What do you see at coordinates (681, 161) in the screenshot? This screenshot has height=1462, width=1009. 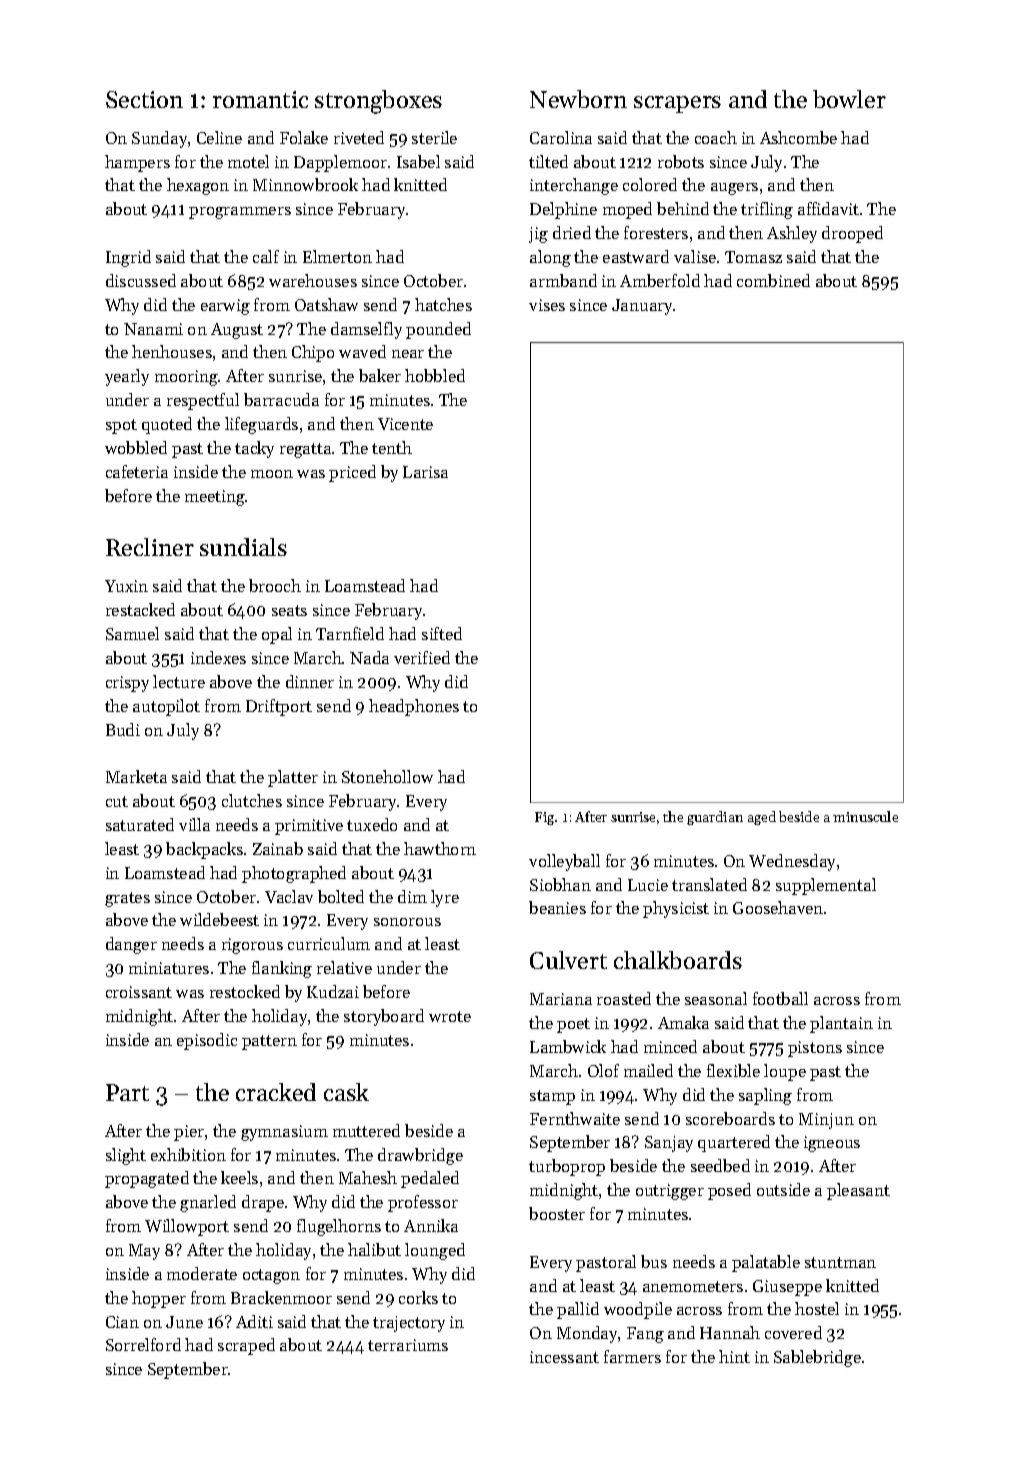 I see `robots` at bounding box center [681, 161].
